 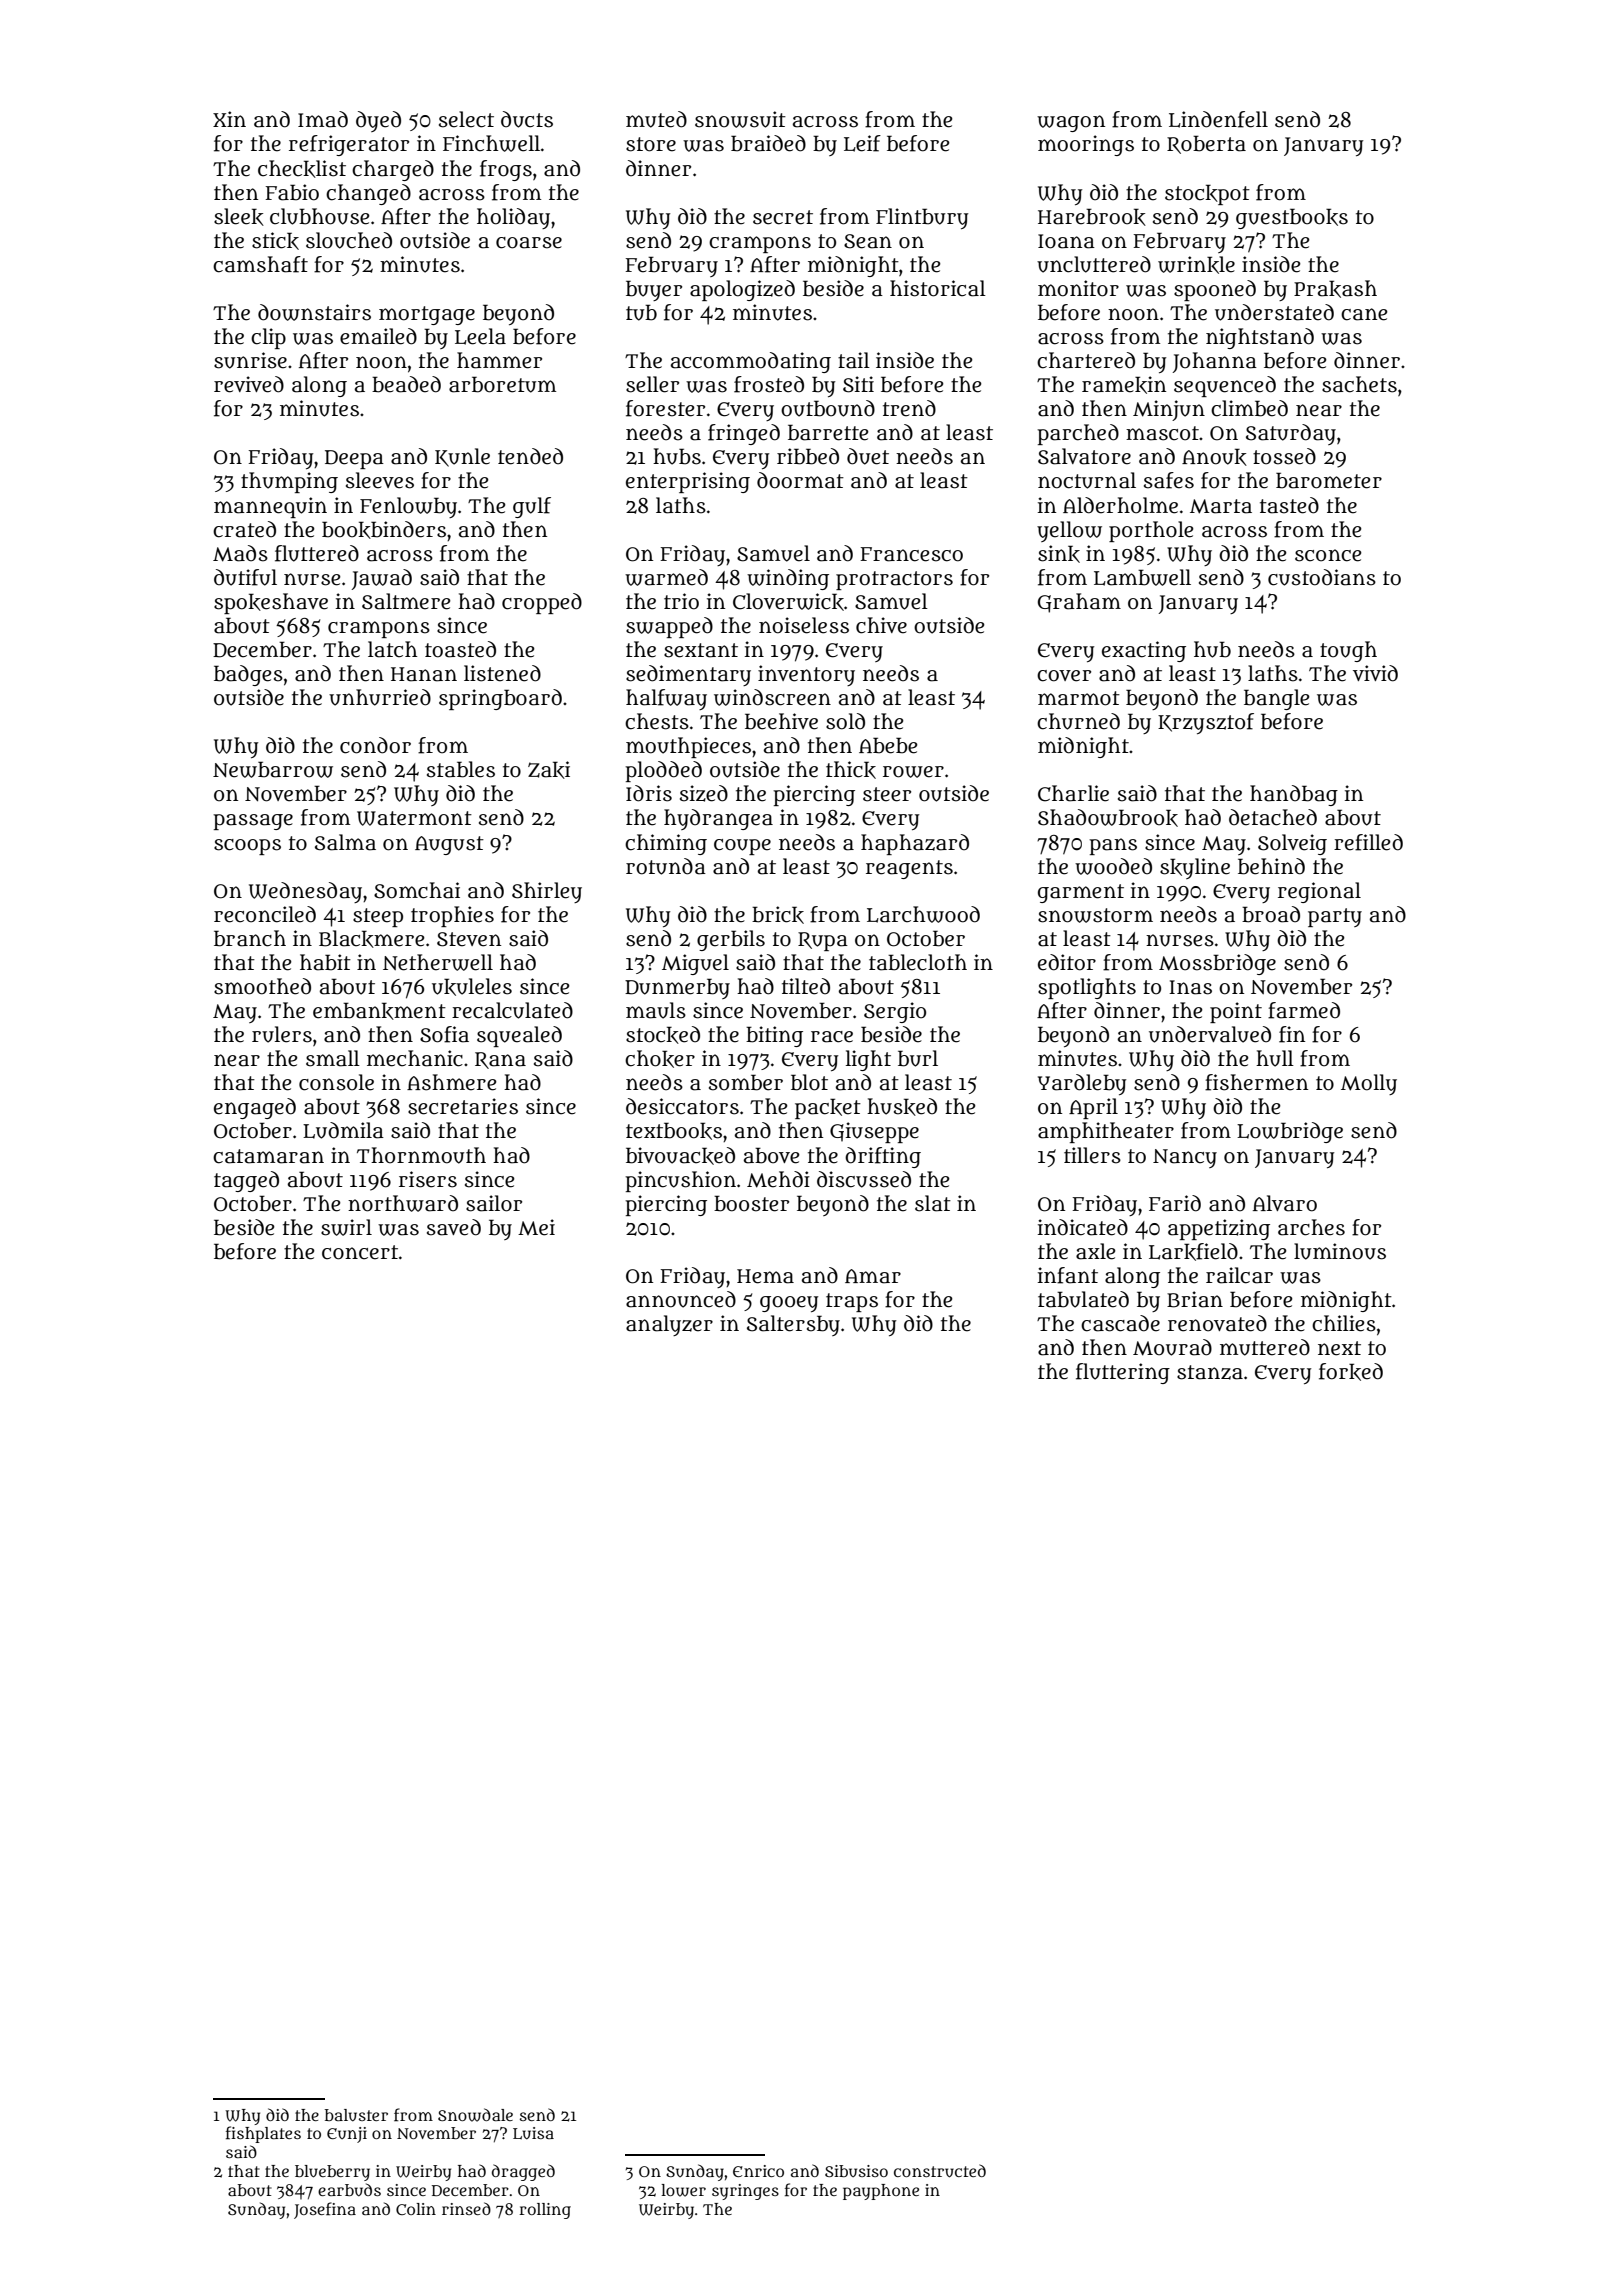 What do you see at coordinates (346, 1227) in the screenshot?
I see `swirl` at bounding box center [346, 1227].
